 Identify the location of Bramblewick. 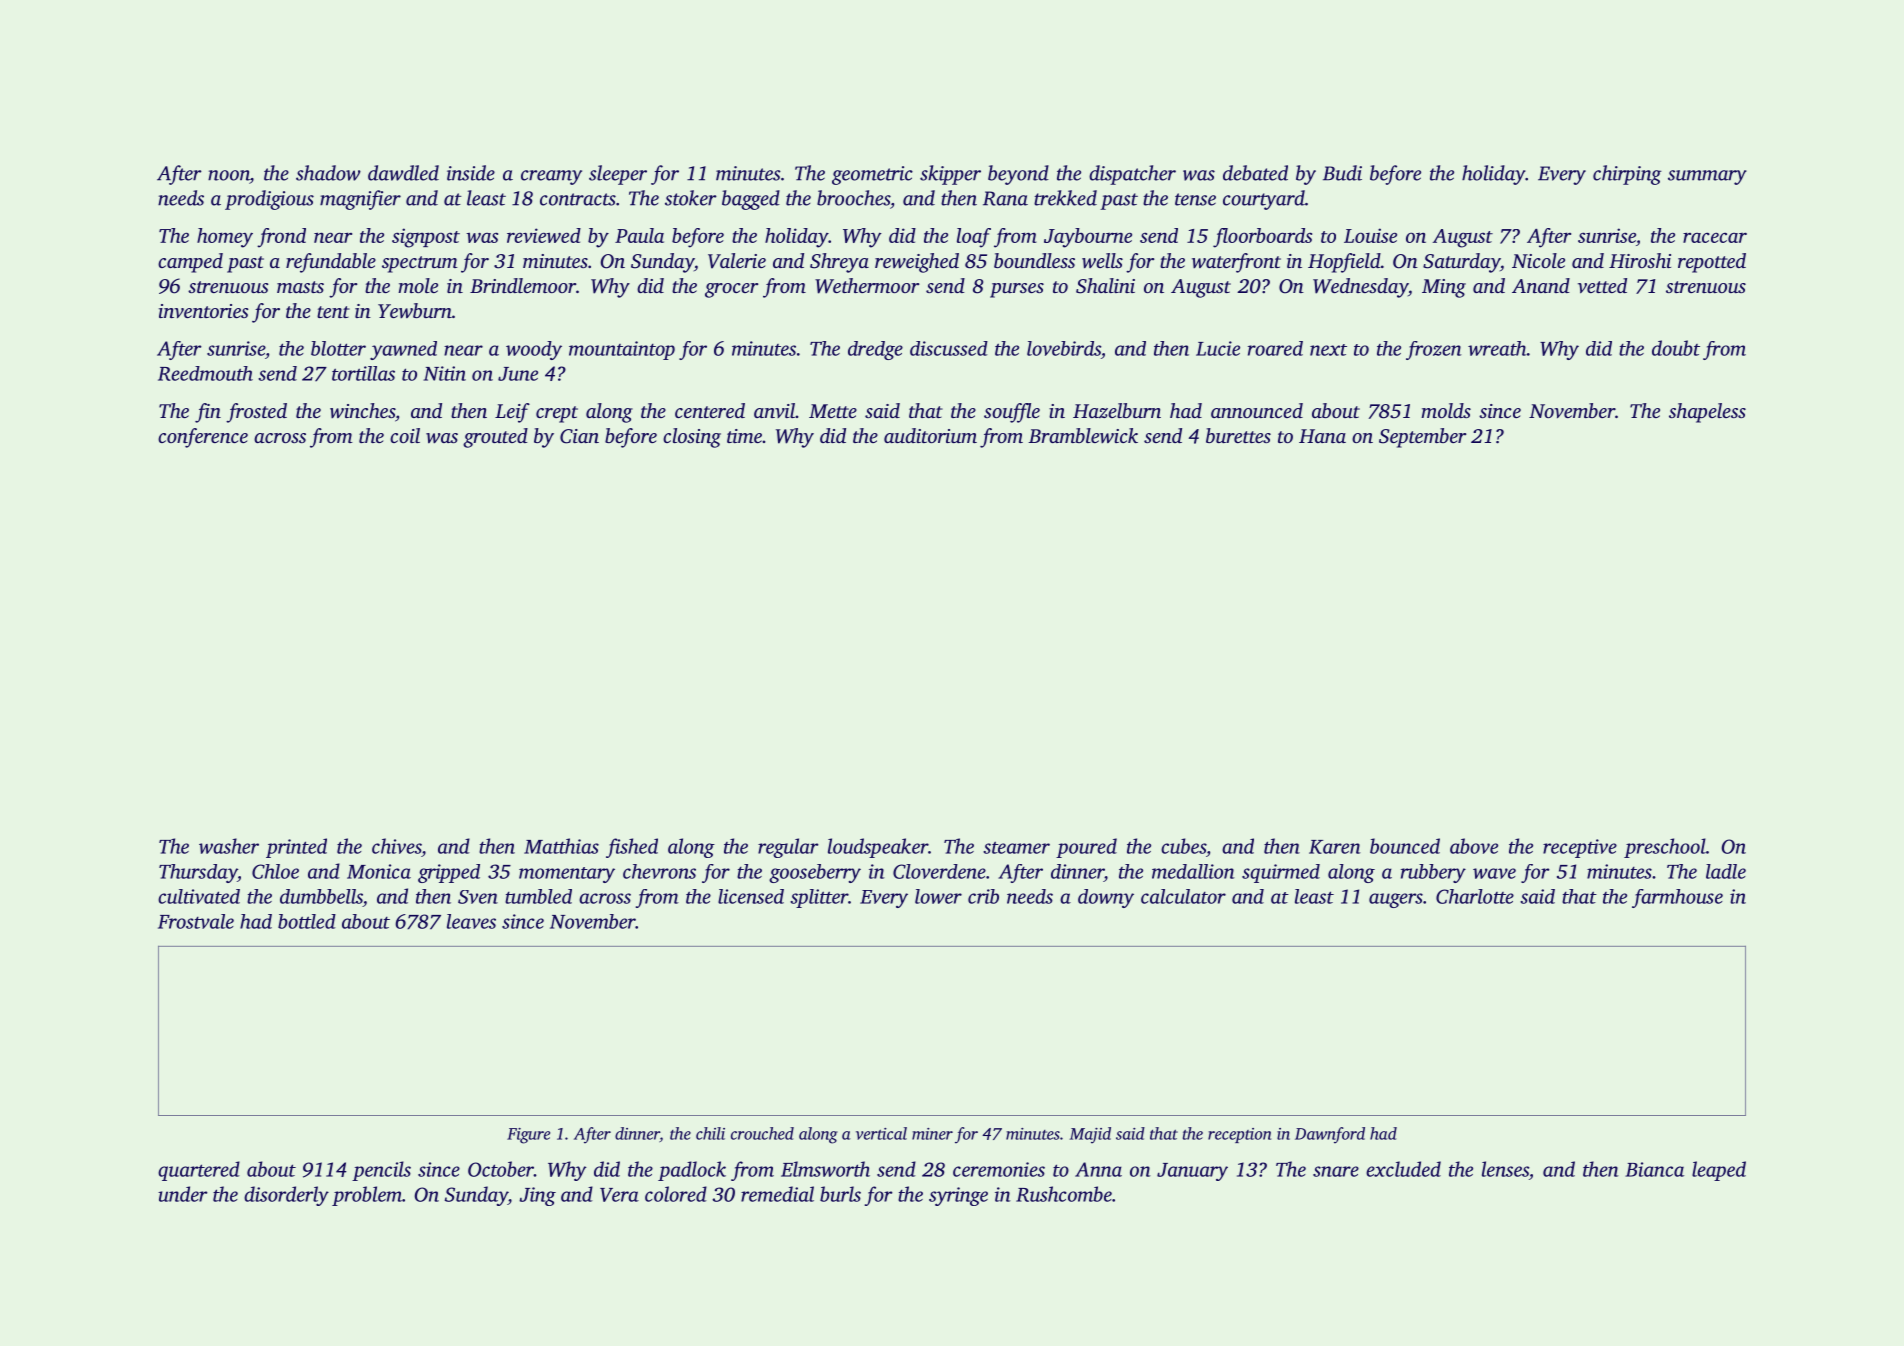
(1083, 435).
